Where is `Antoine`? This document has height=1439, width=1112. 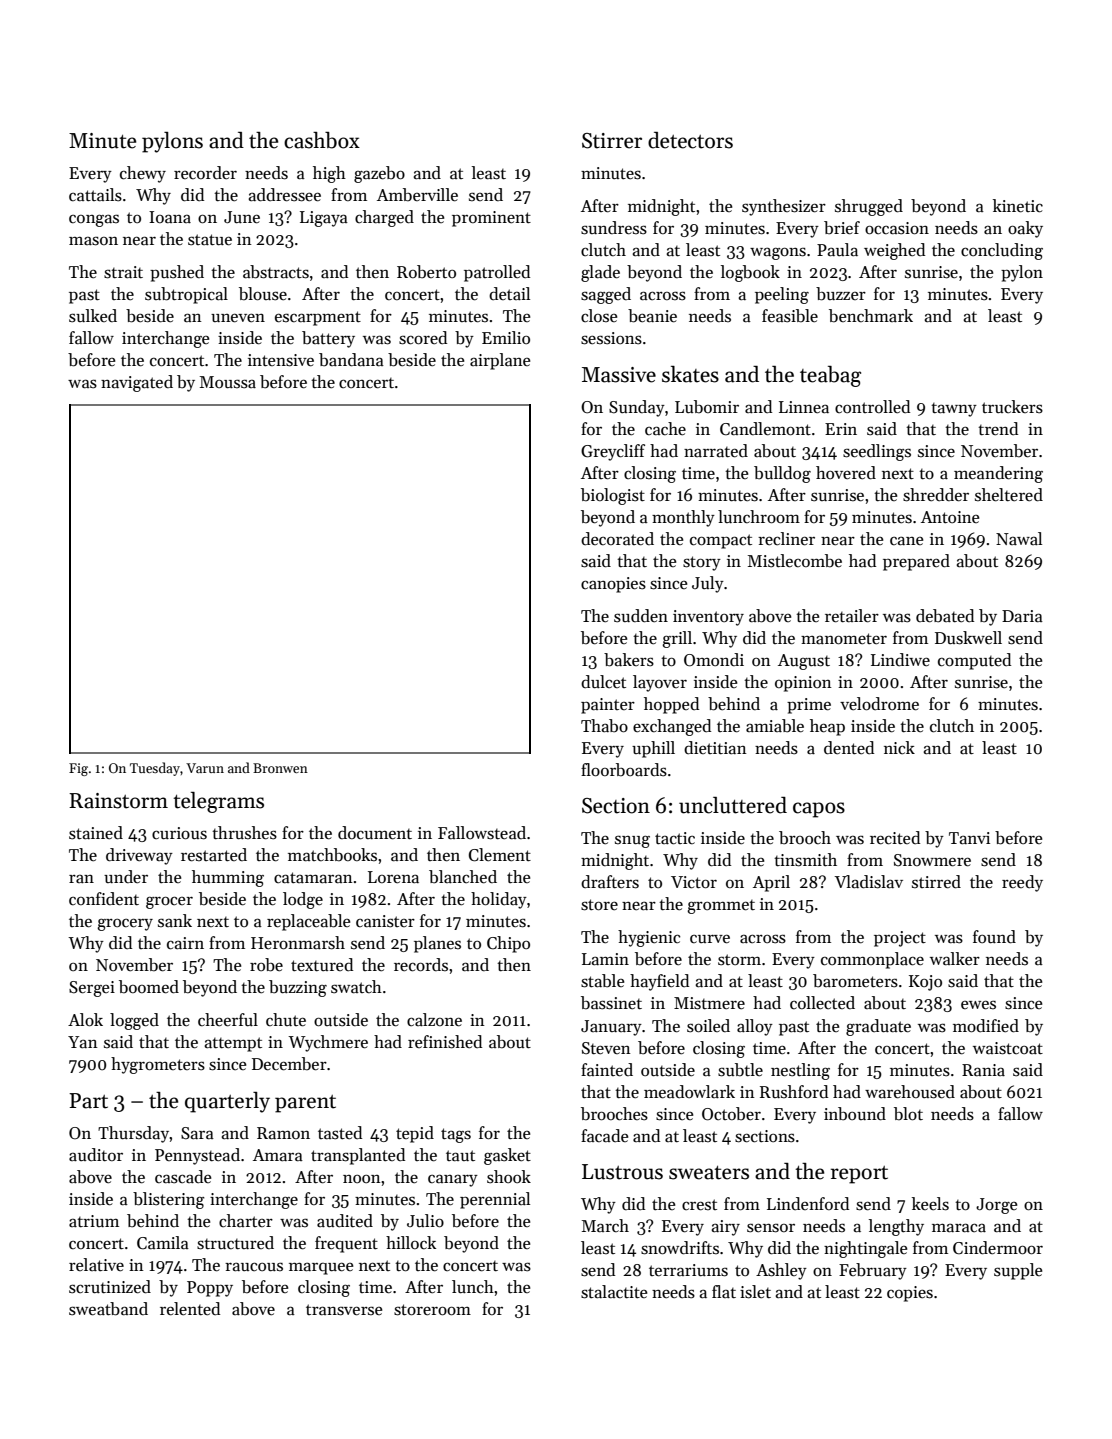
Antoine is located at coordinates (950, 517).
